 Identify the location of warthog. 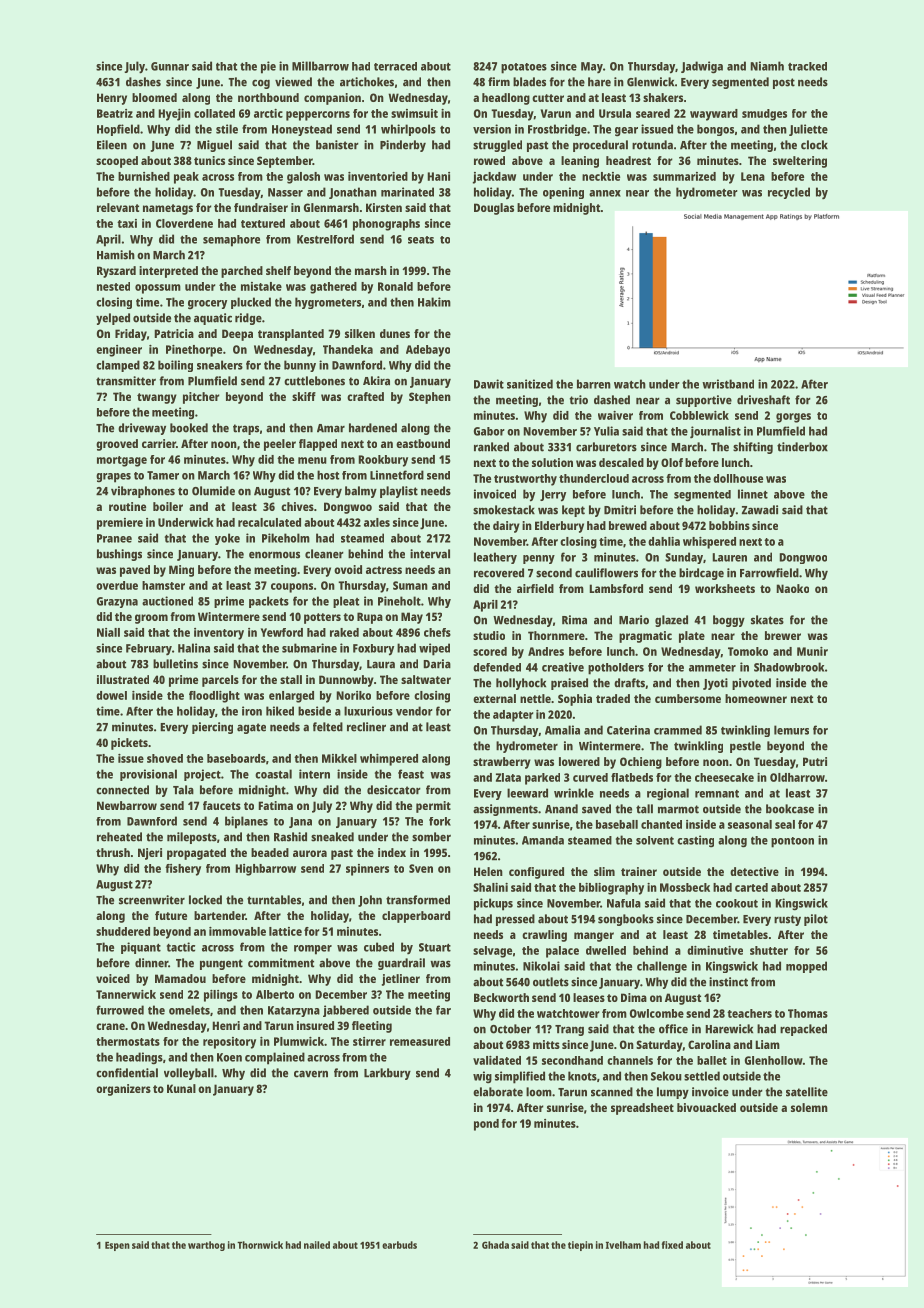
(206, 1246).
